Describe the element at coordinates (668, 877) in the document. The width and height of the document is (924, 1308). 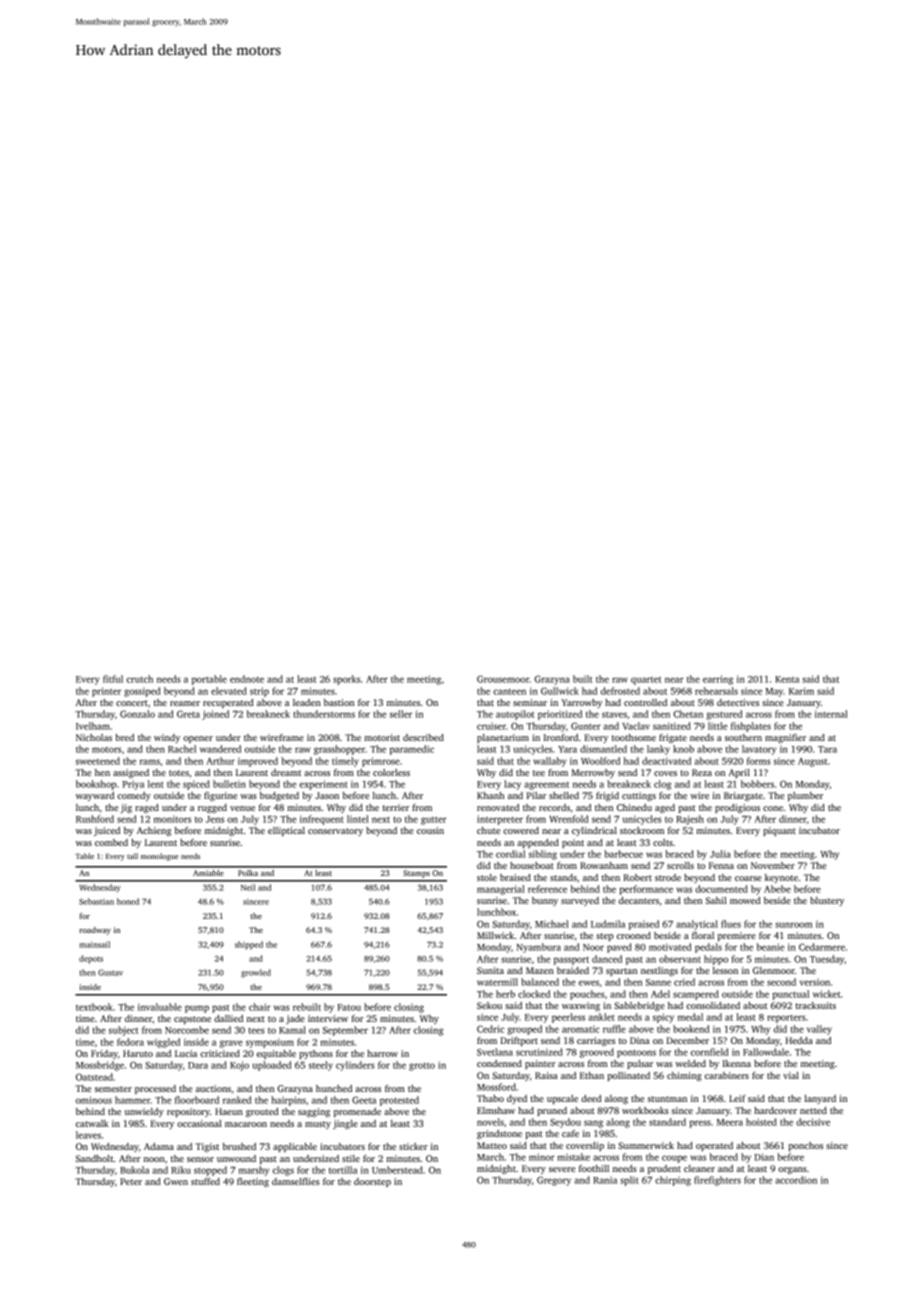
I see `strode` at that location.
